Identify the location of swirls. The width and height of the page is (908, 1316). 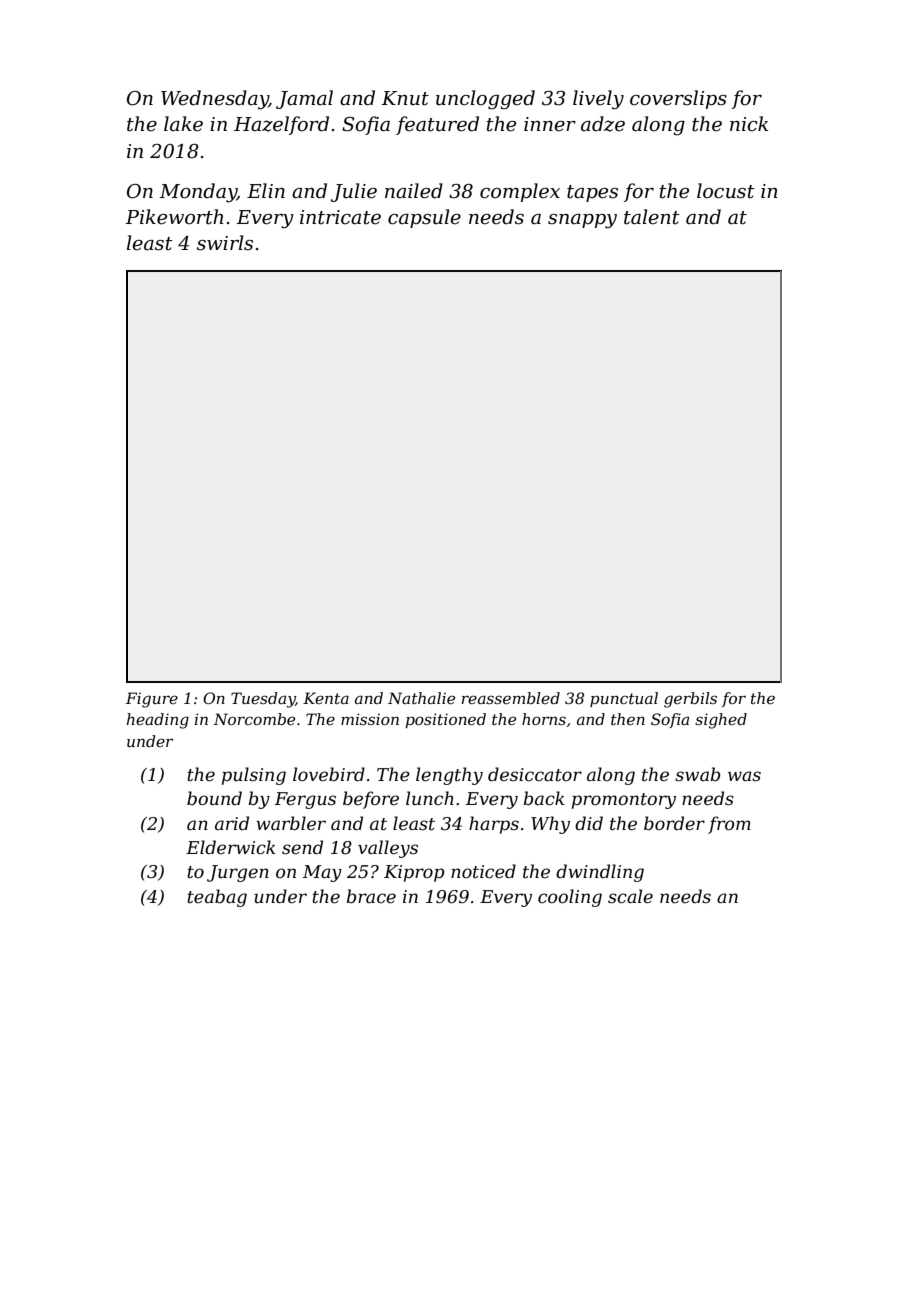
(225, 243).
